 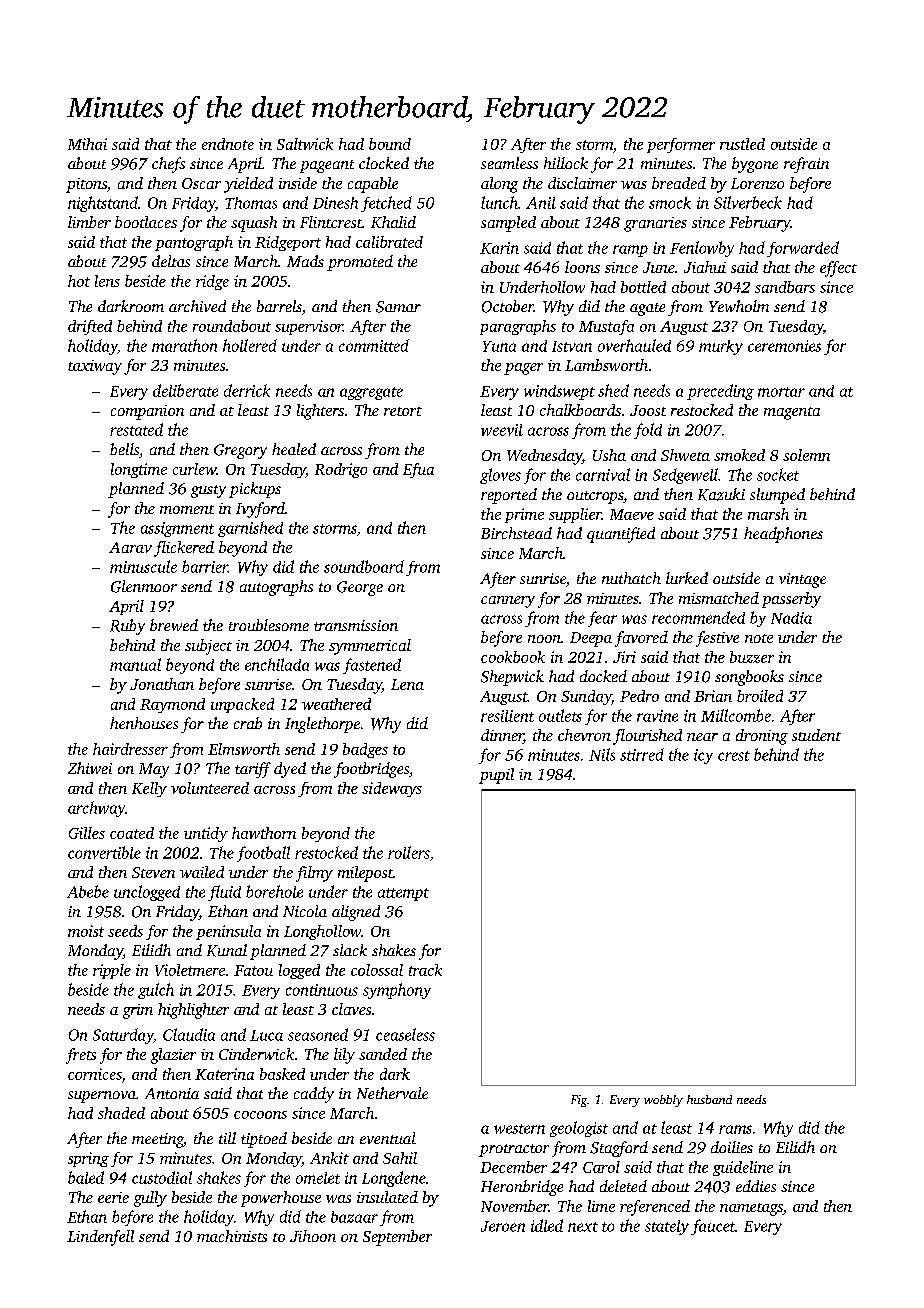 What do you see at coordinates (136, 429) in the screenshot?
I see `restated` at bounding box center [136, 429].
